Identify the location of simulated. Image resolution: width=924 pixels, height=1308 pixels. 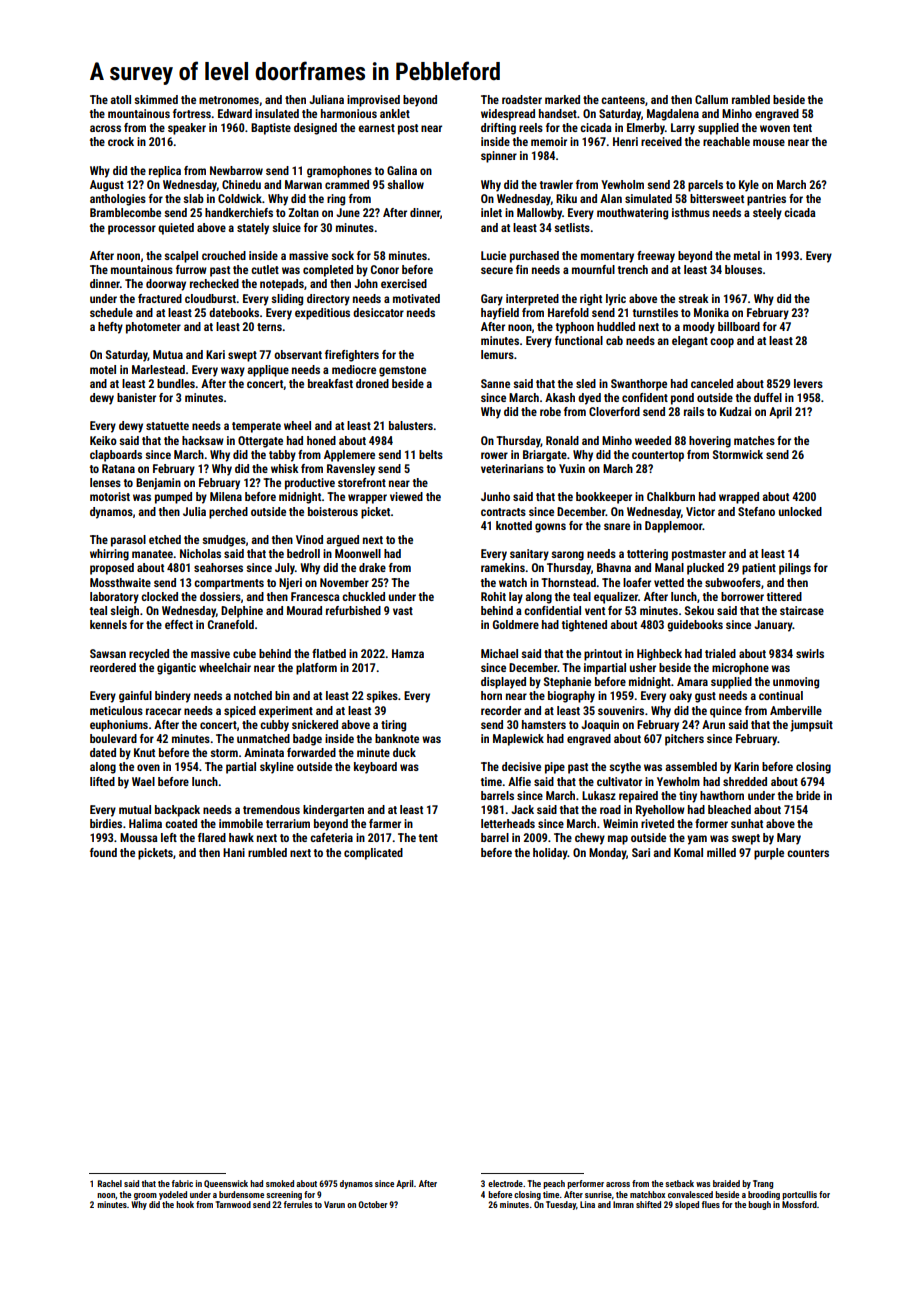
(648, 198).
